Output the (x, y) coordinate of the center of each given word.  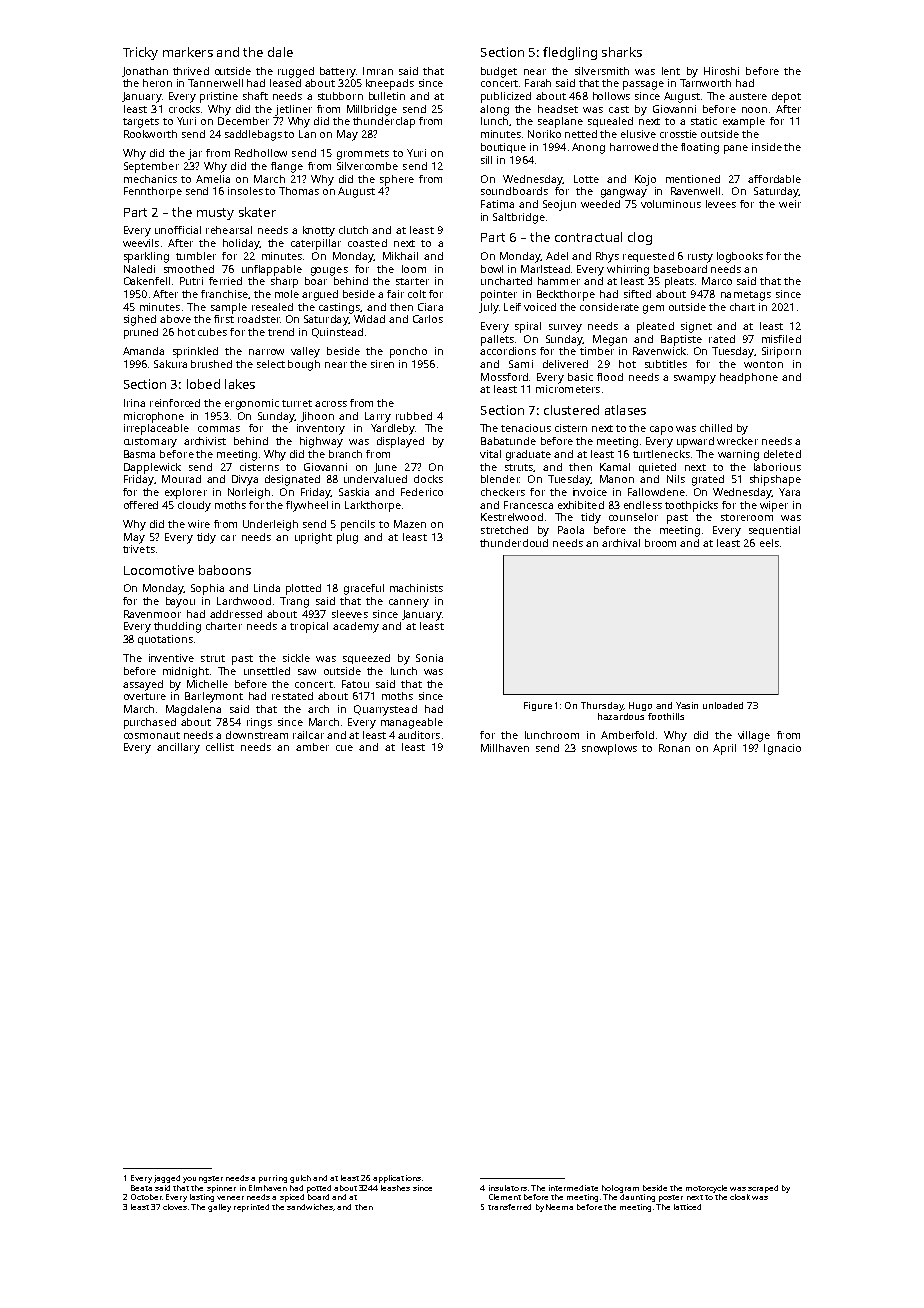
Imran (378, 71)
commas (219, 429)
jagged (167, 1179)
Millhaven (505, 748)
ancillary (178, 748)
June (385, 468)
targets (141, 123)
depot (786, 97)
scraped (763, 1189)
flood (610, 377)
